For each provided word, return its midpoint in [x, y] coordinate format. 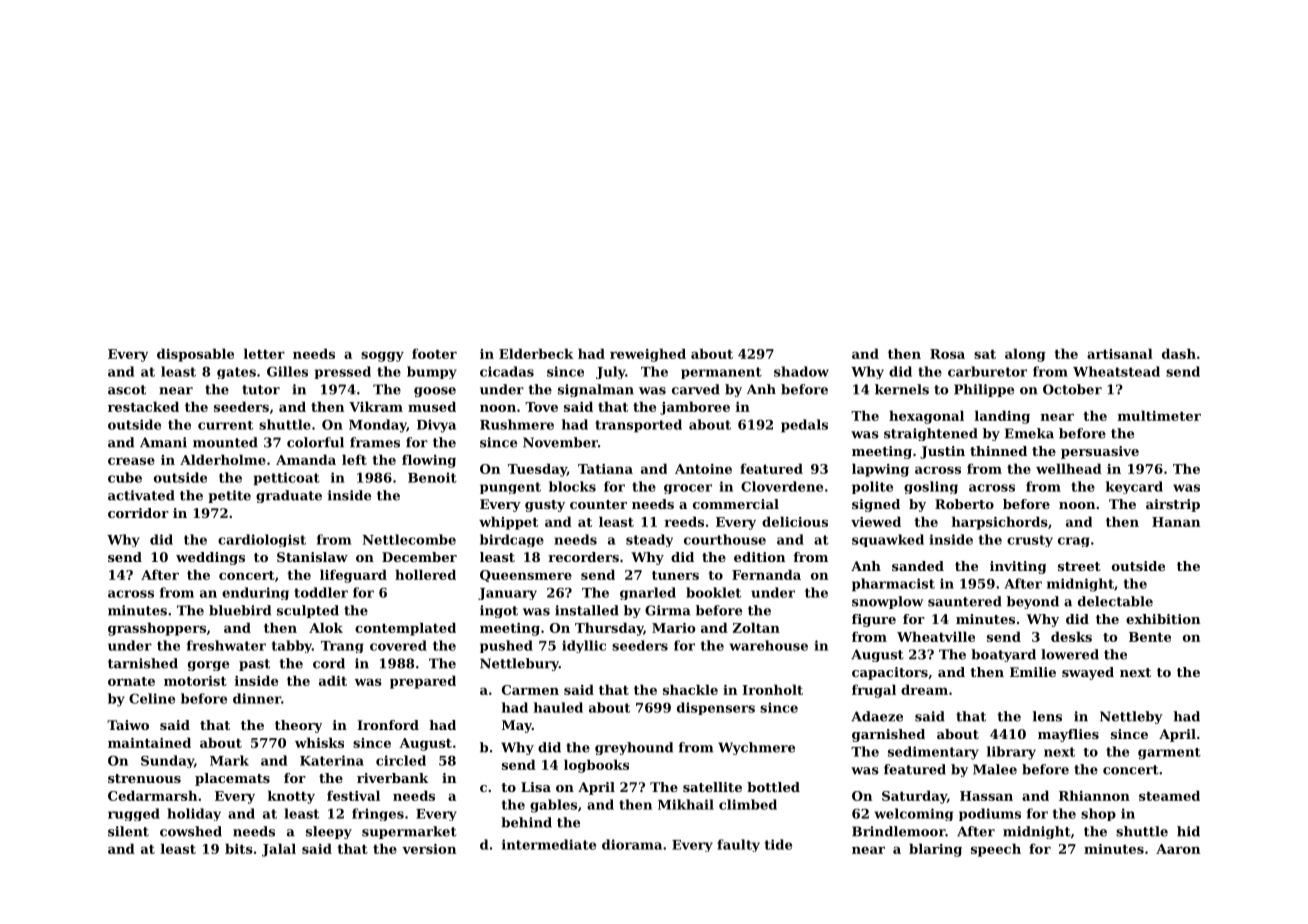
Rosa [947, 354]
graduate [289, 496]
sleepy [329, 832]
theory [298, 726]
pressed [343, 372]
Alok [326, 627]
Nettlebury [519, 664]
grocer [688, 489]
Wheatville [936, 636]
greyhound [634, 748]
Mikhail [686, 804]
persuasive [1100, 452]
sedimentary [933, 753]
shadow [801, 371]
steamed [1169, 795]
